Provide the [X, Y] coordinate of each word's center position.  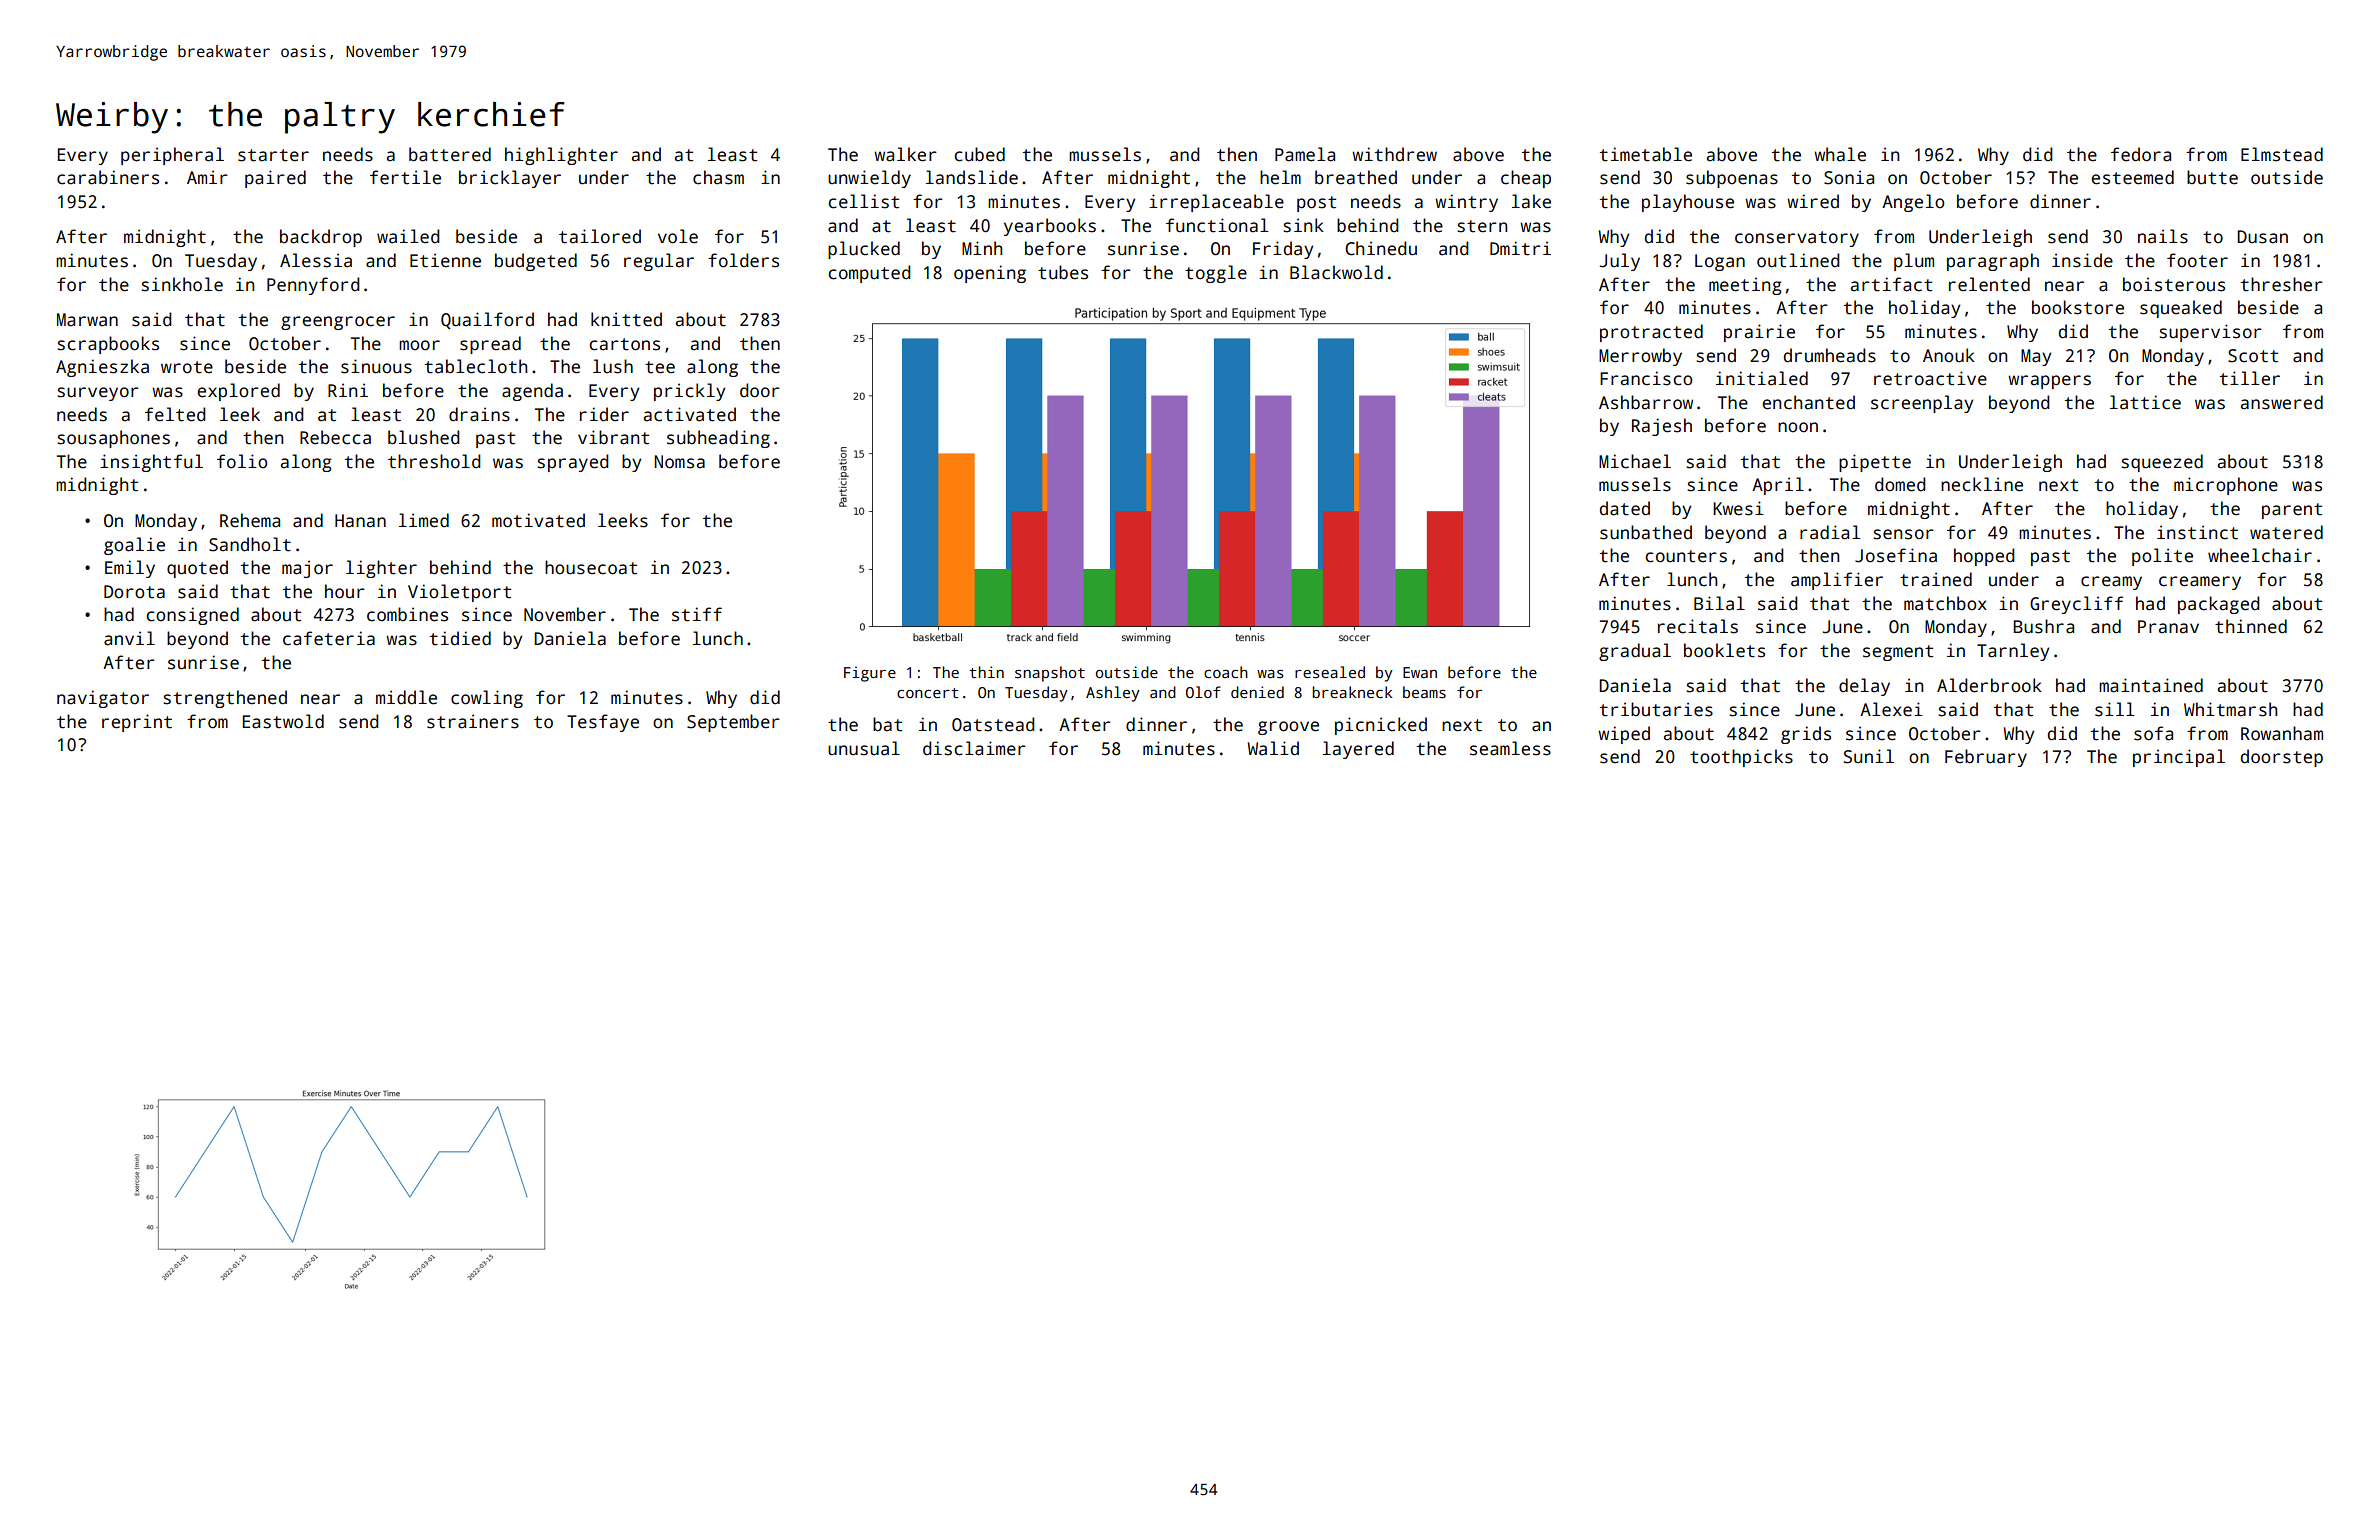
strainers [473, 721]
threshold [434, 461]
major [307, 569]
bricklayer [510, 179]
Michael [1635, 461]
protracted [1651, 333]
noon [1798, 427]
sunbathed [1646, 532]
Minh [982, 248]
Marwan [87, 320]
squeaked [2181, 309]
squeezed [2162, 463]
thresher [2282, 284]
